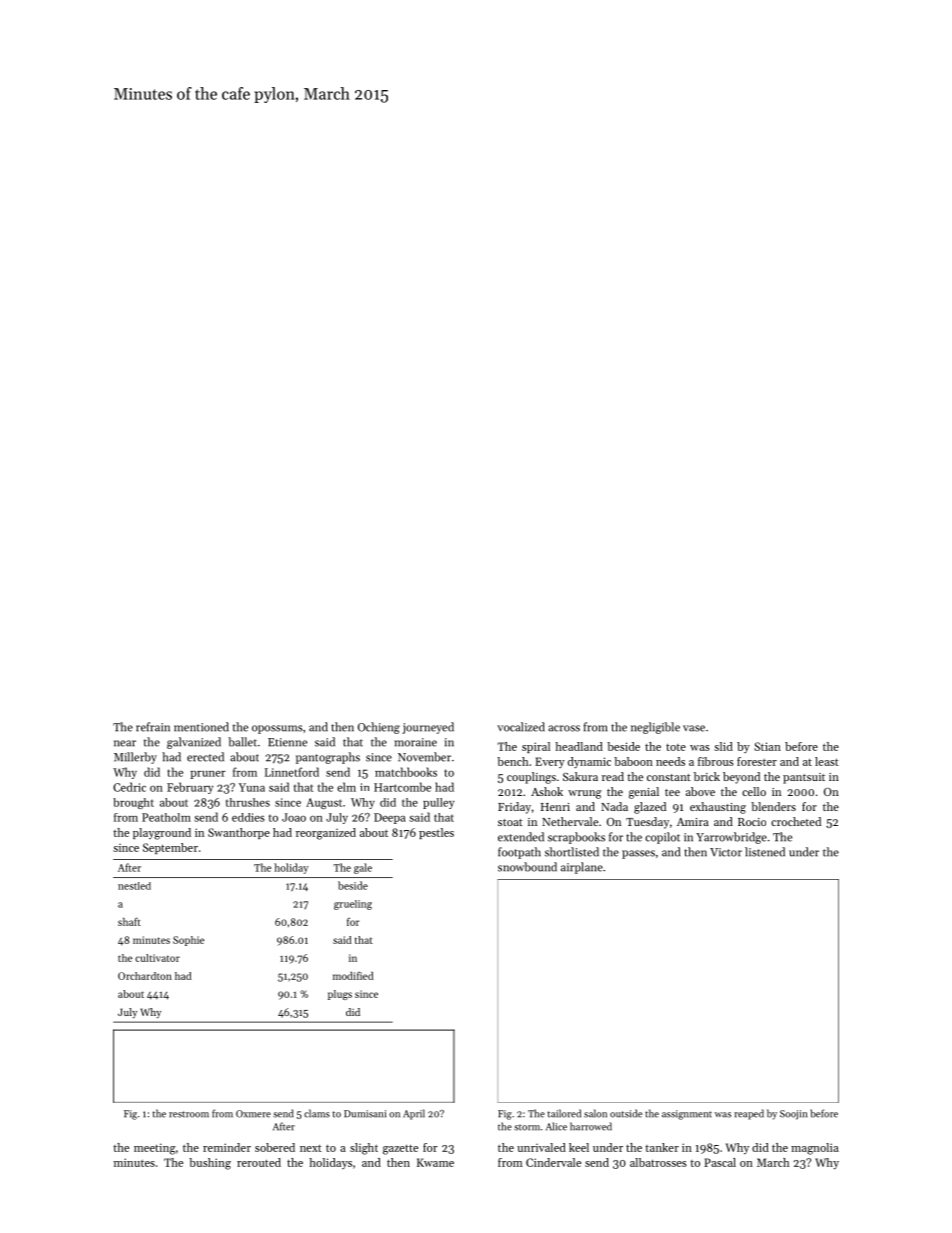 The image size is (952, 1233). I want to click on listened, so click(765, 852).
